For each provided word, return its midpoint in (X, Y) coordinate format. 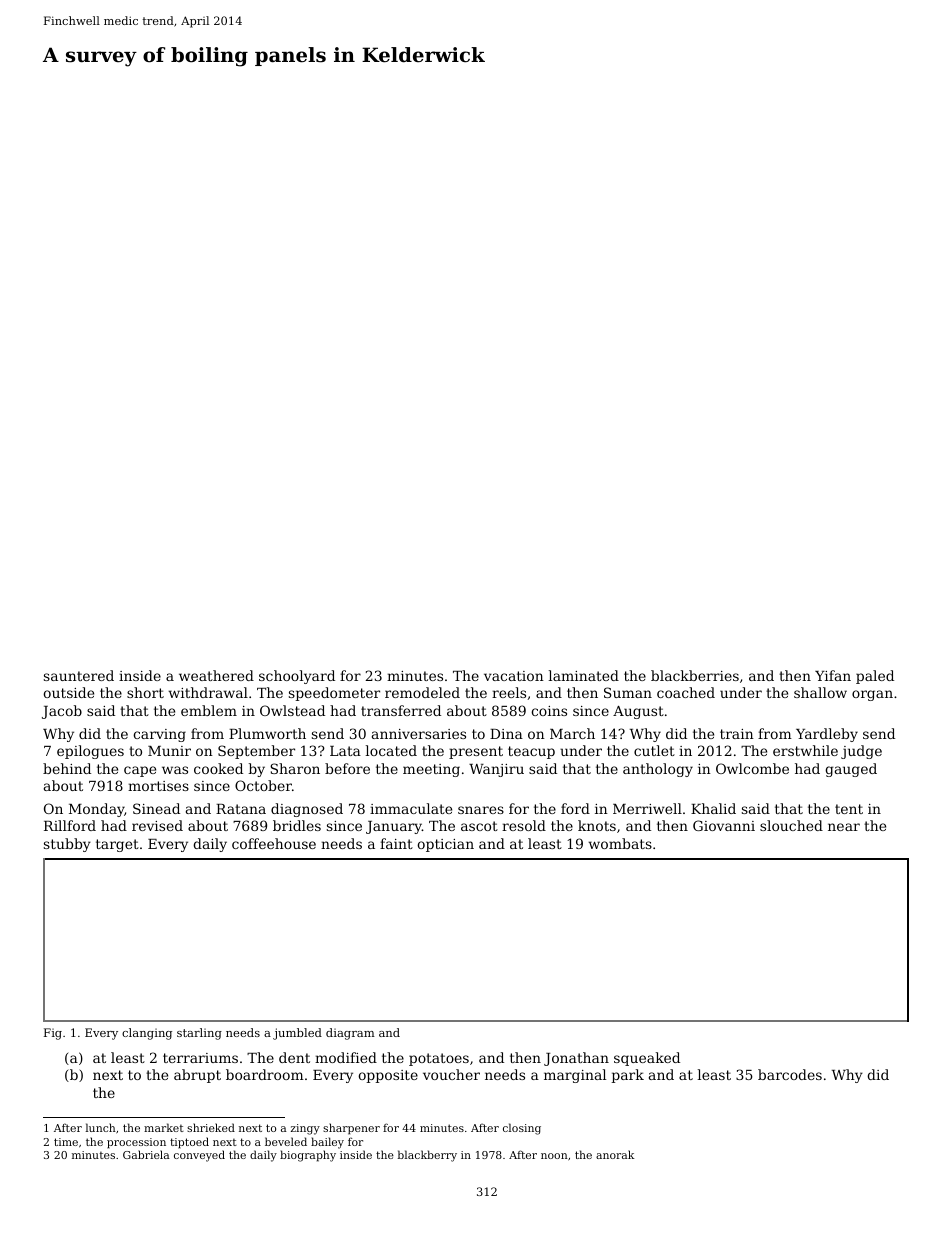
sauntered (79, 675)
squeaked (647, 1059)
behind (67, 768)
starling (199, 1034)
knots (597, 825)
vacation (514, 676)
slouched (791, 825)
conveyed (199, 1156)
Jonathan (576, 1059)
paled (875, 677)
